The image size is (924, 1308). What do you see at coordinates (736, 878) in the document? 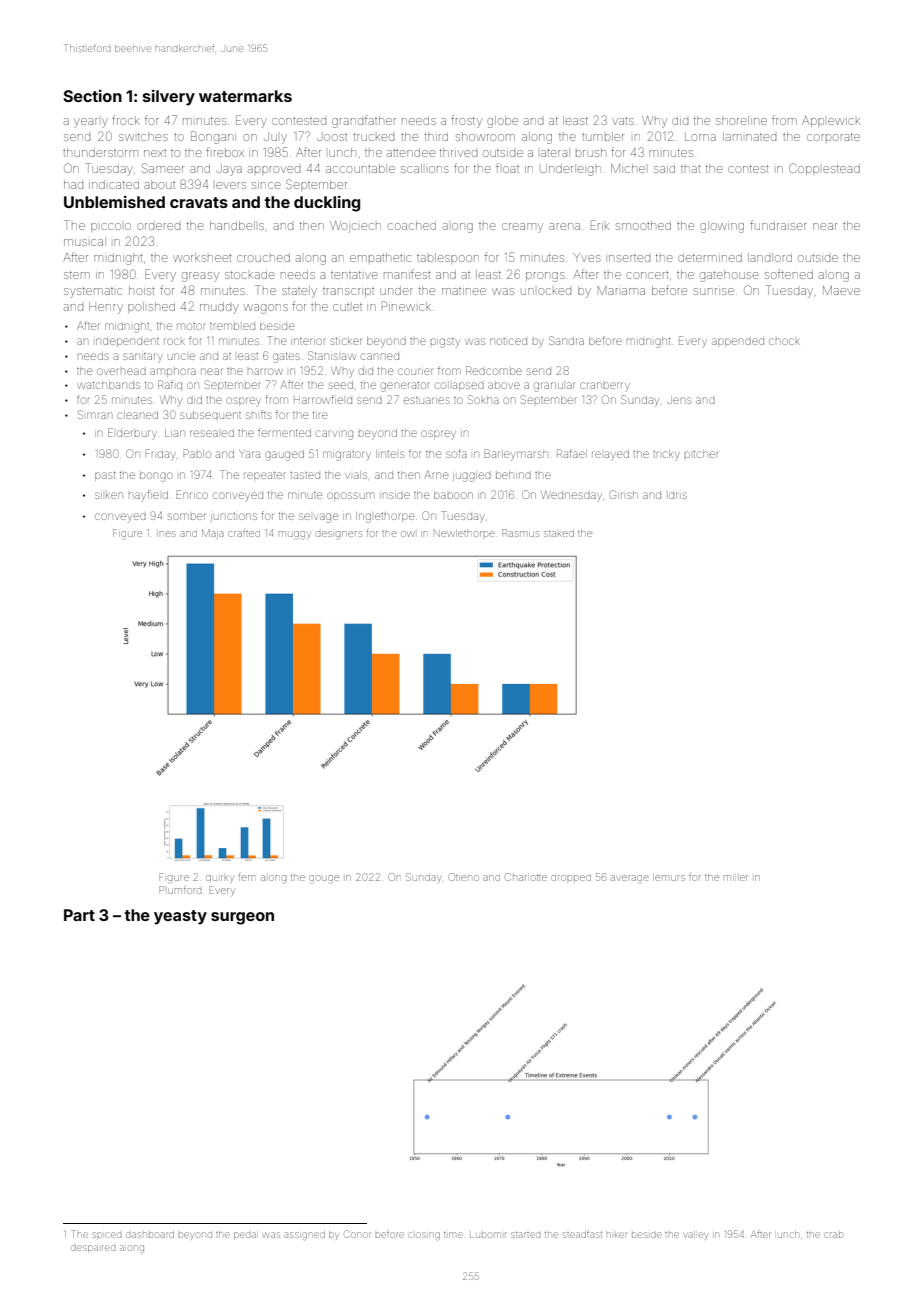
I see `miller` at bounding box center [736, 878].
